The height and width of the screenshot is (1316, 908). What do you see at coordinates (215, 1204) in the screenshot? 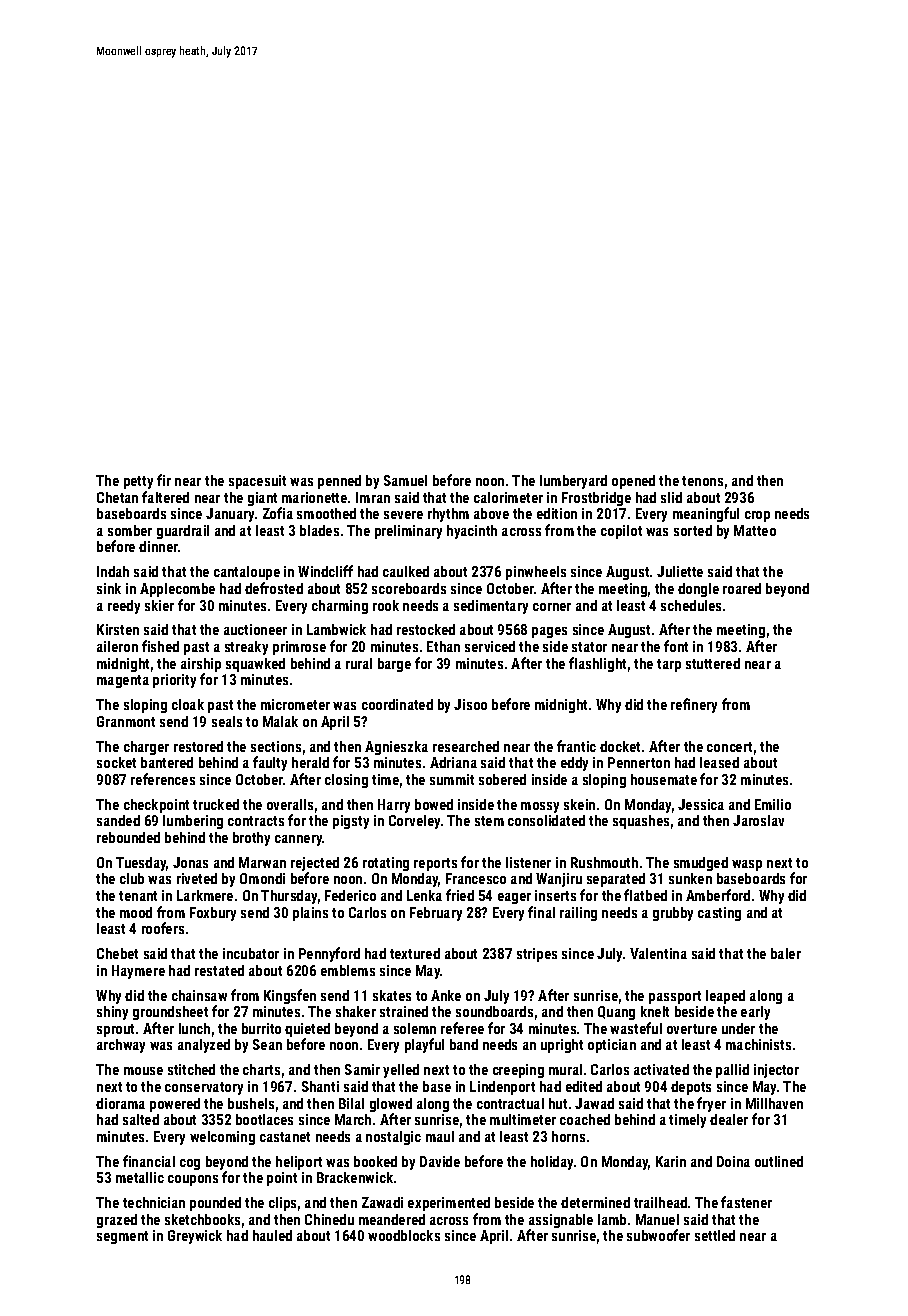
I see `pounded` at bounding box center [215, 1204].
